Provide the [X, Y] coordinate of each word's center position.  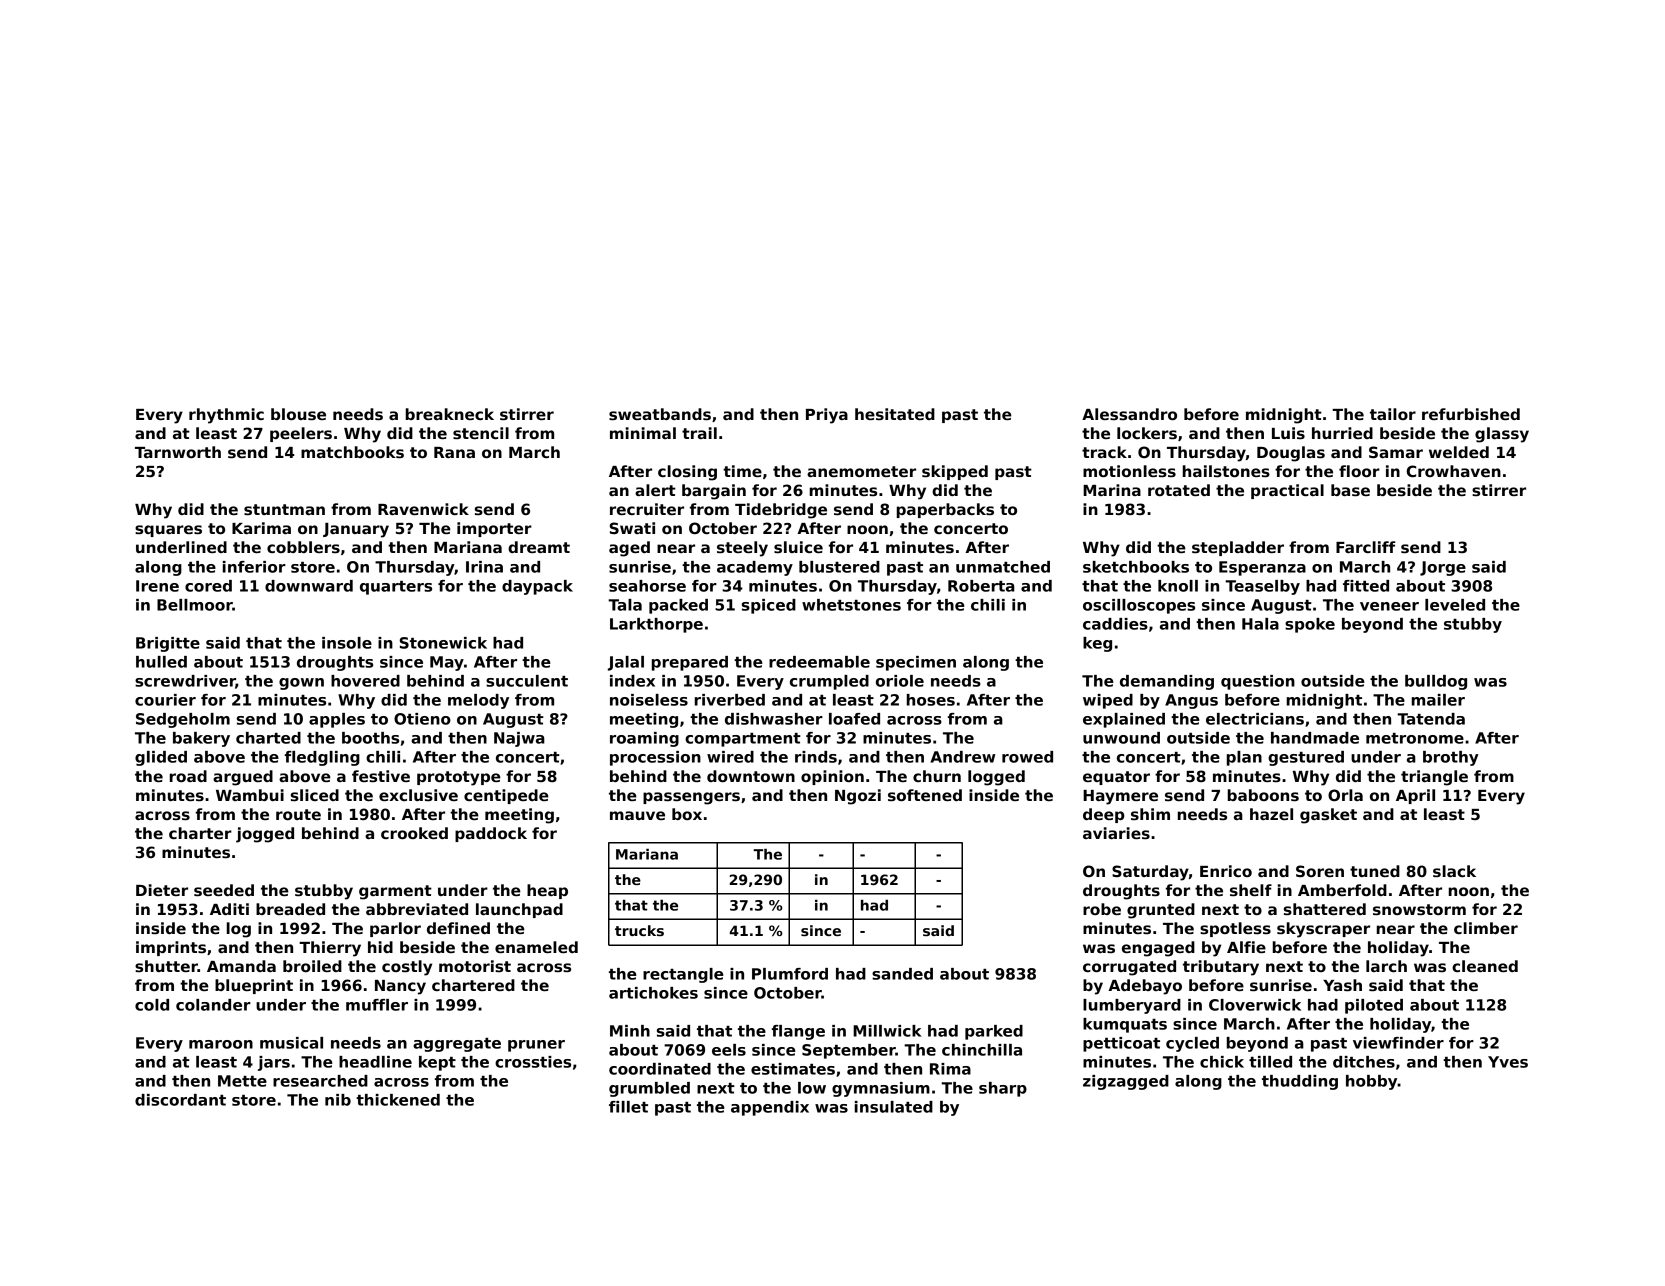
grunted [1161, 911]
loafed [854, 719]
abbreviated [417, 909]
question [1258, 682]
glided [161, 758]
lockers [1147, 433]
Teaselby [1262, 587]
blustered [839, 567]
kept [437, 1063]
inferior [254, 567]
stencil [481, 433]
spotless [1235, 929]
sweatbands [660, 414]
